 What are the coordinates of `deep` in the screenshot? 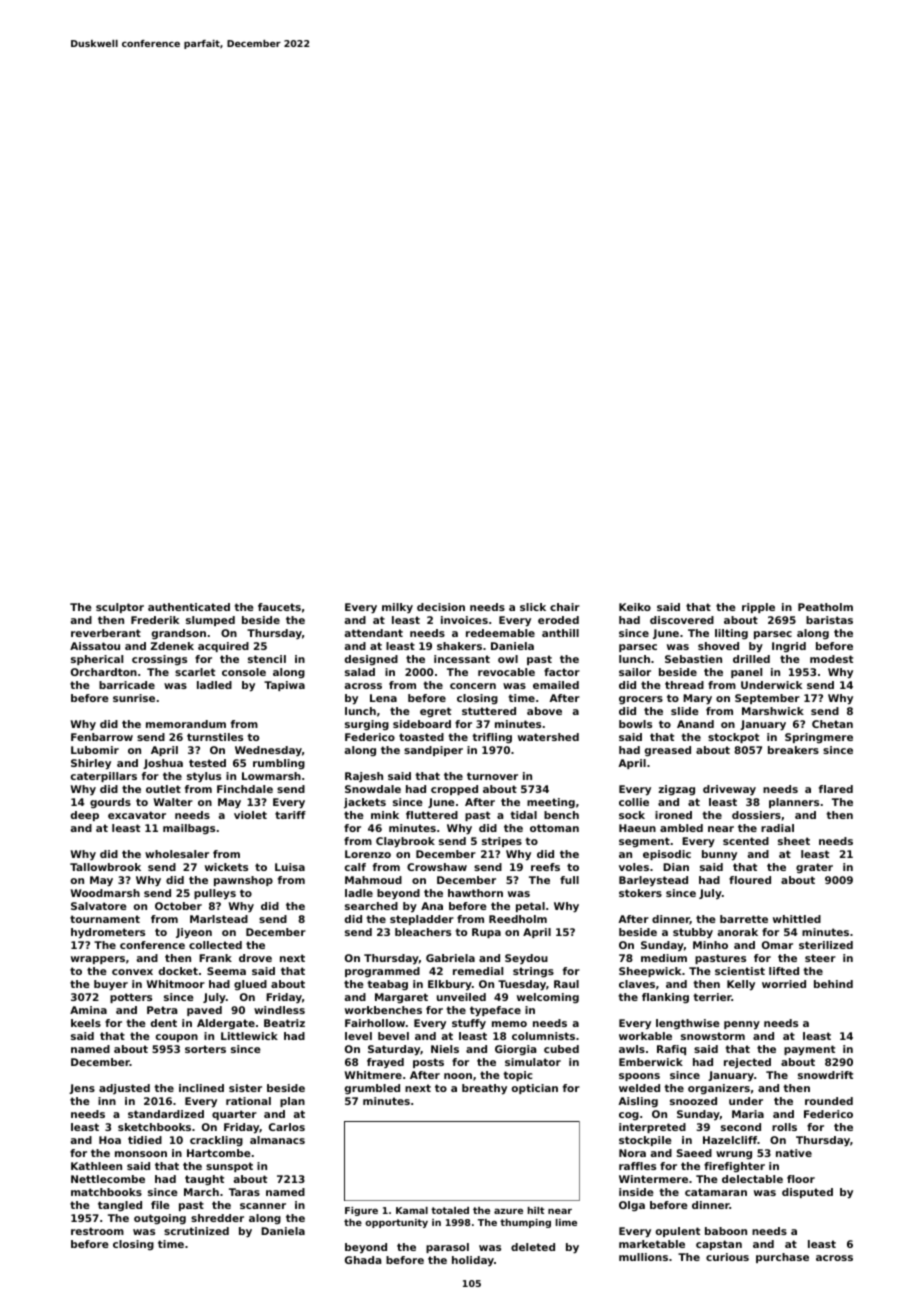 It's located at (85, 816).
